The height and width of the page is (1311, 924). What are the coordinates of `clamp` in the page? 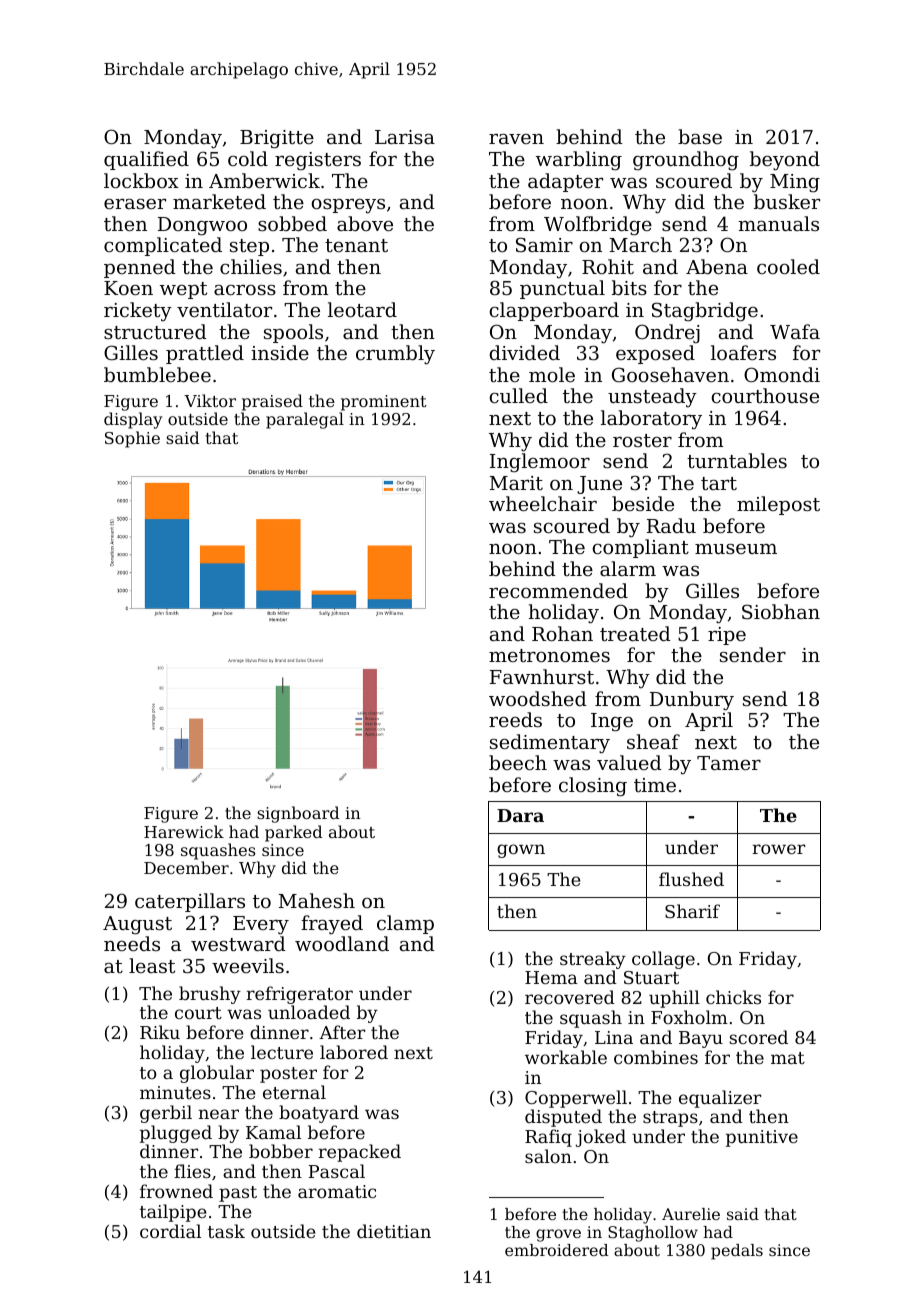 It's located at (405, 924).
